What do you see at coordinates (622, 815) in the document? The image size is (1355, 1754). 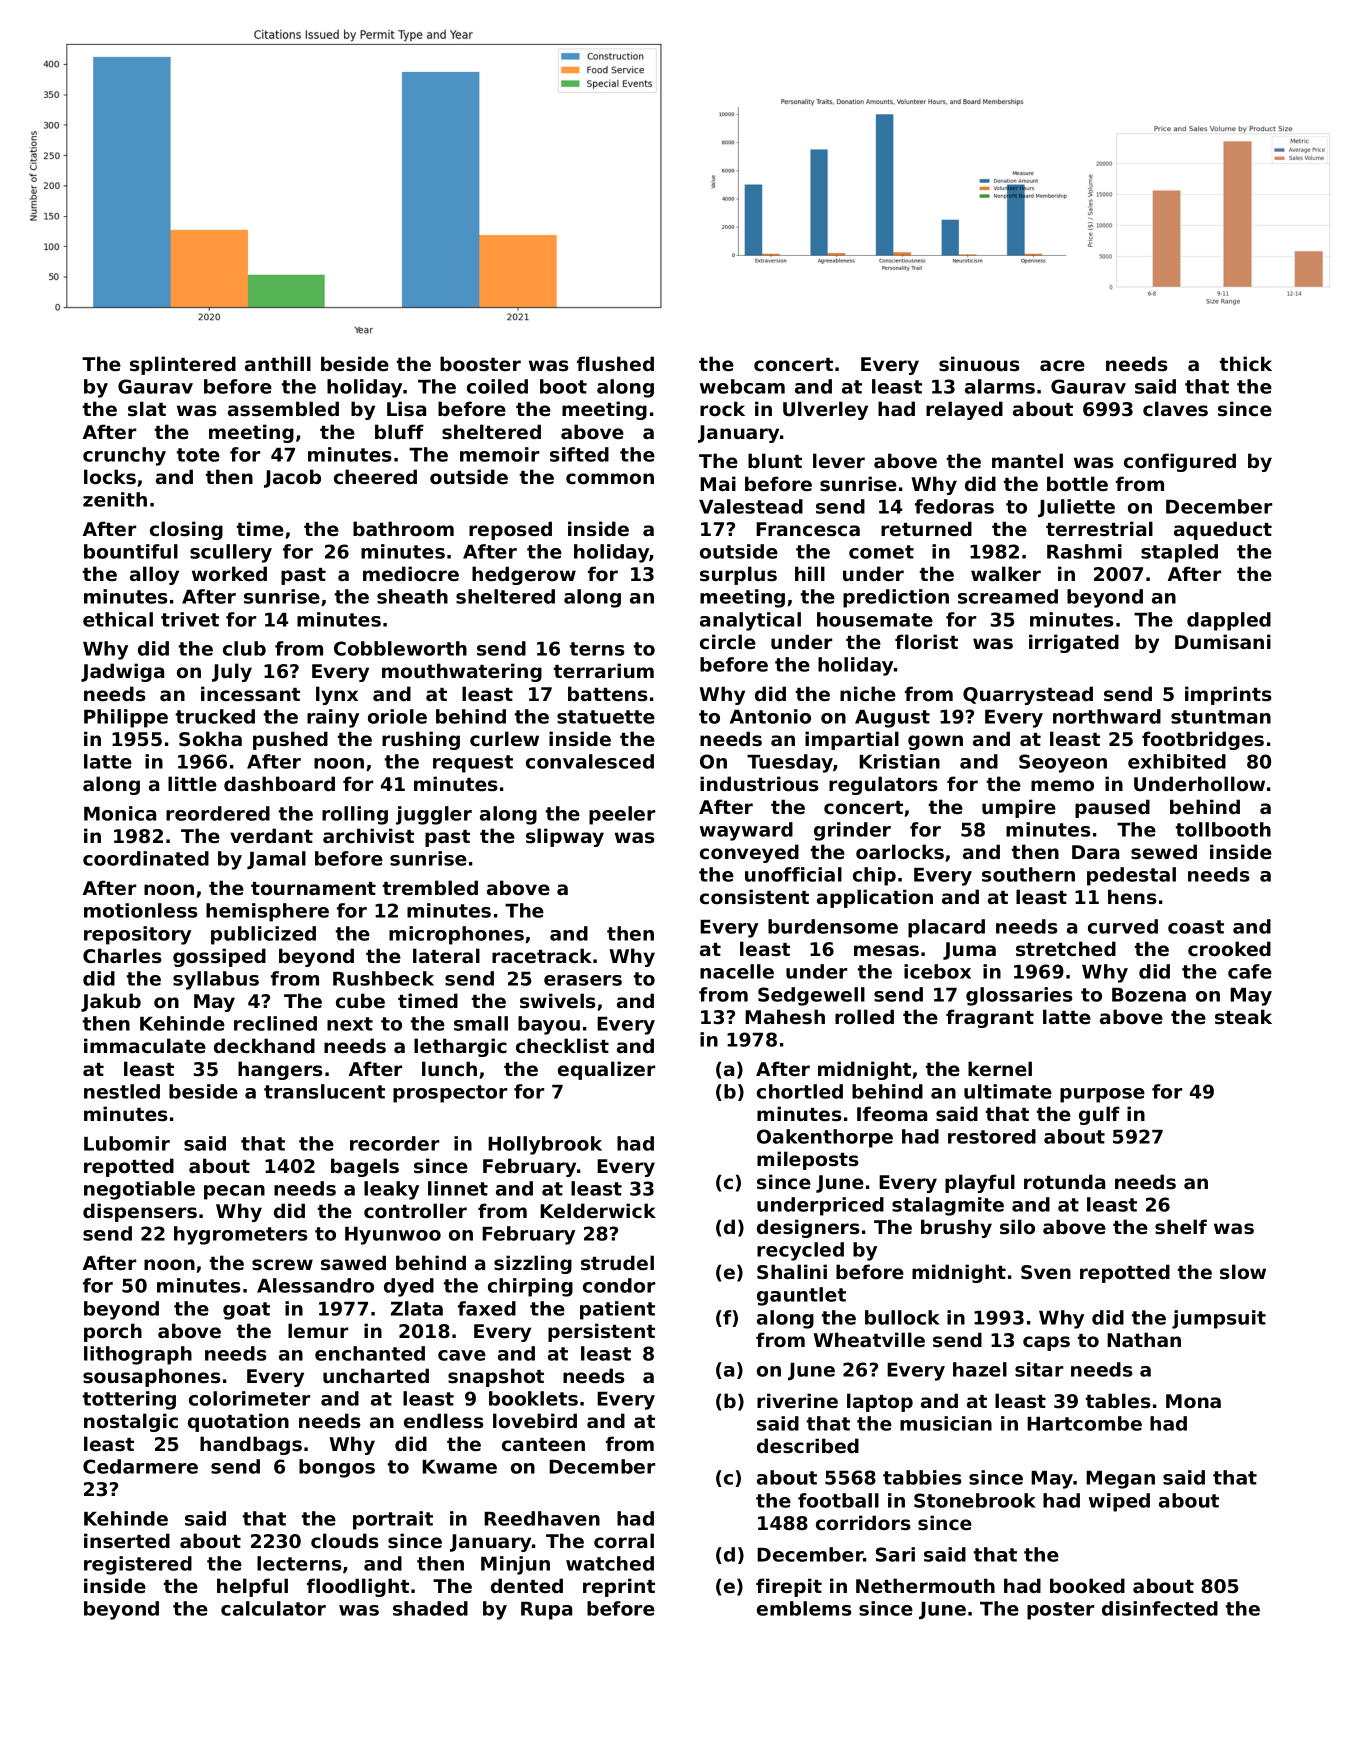 I see `peeler` at bounding box center [622, 815].
